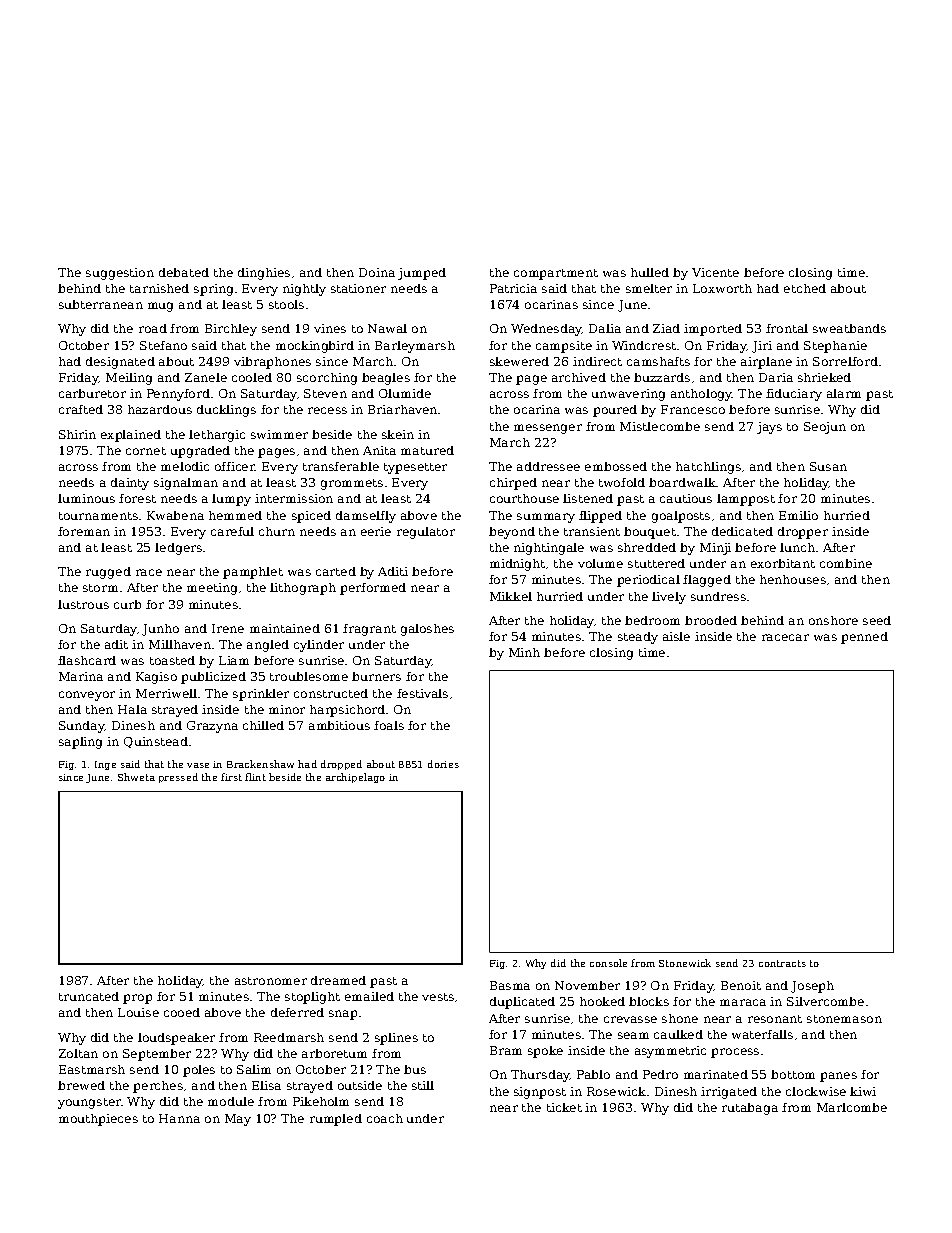 Image resolution: width=952 pixels, height=1233 pixels. Describe the element at coordinates (136, 777) in the screenshot. I see `Shweta` at that location.
